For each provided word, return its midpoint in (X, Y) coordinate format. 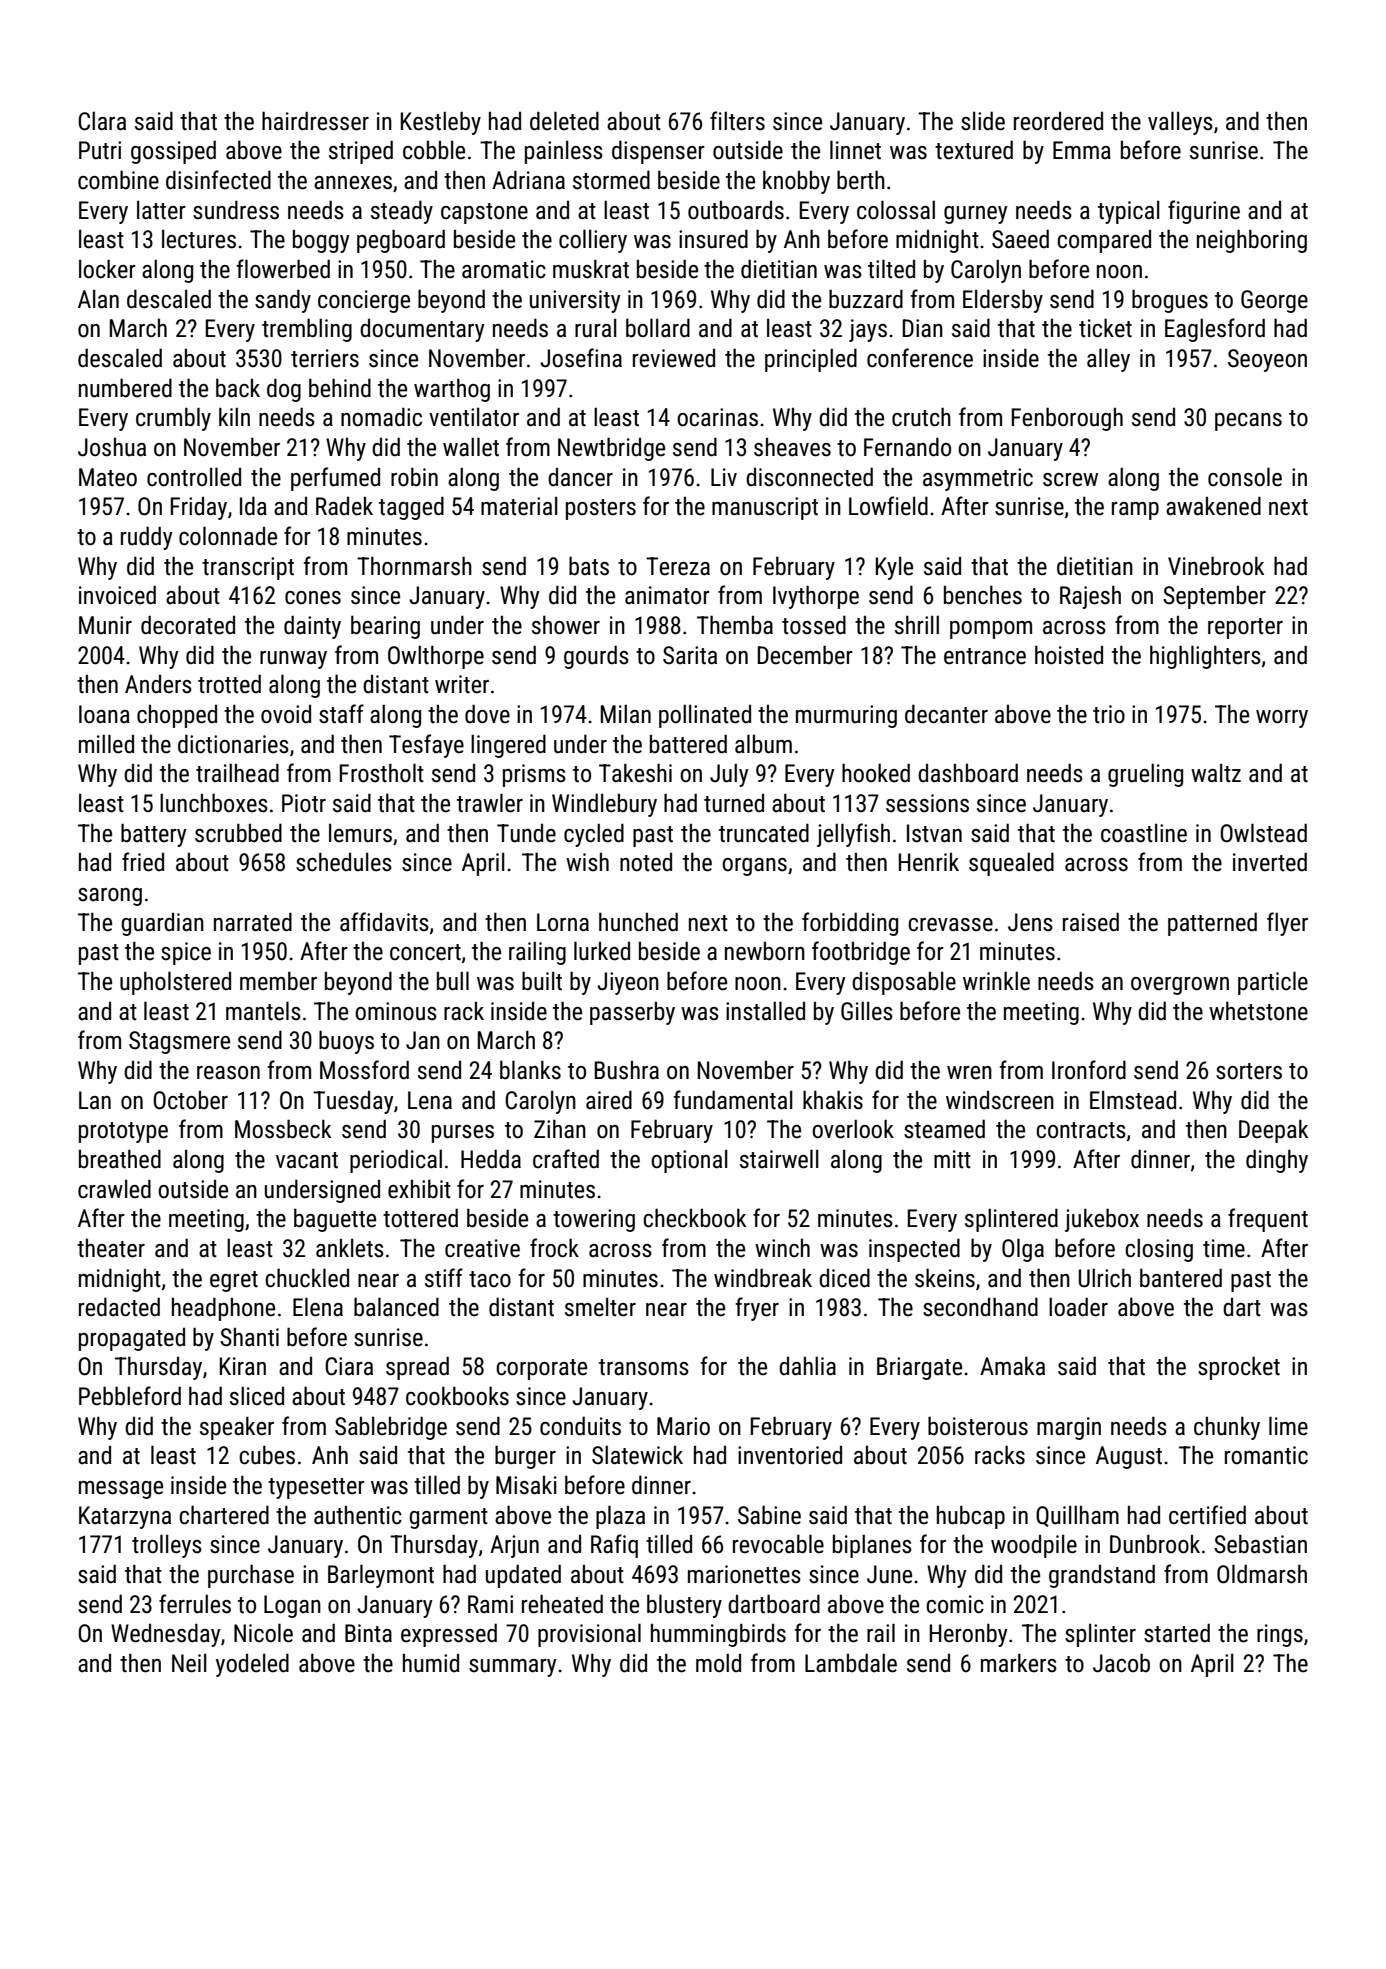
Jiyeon (628, 983)
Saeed (1020, 239)
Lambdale (851, 1663)
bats (589, 566)
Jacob (1121, 1663)
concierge (364, 301)
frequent (1268, 1220)
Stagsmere (179, 1042)
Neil (189, 1663)
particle (1273, 983)
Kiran (243, 1366)
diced (844, 1278)
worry (1282, 719)
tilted (891, 269)
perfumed (335, 479)
